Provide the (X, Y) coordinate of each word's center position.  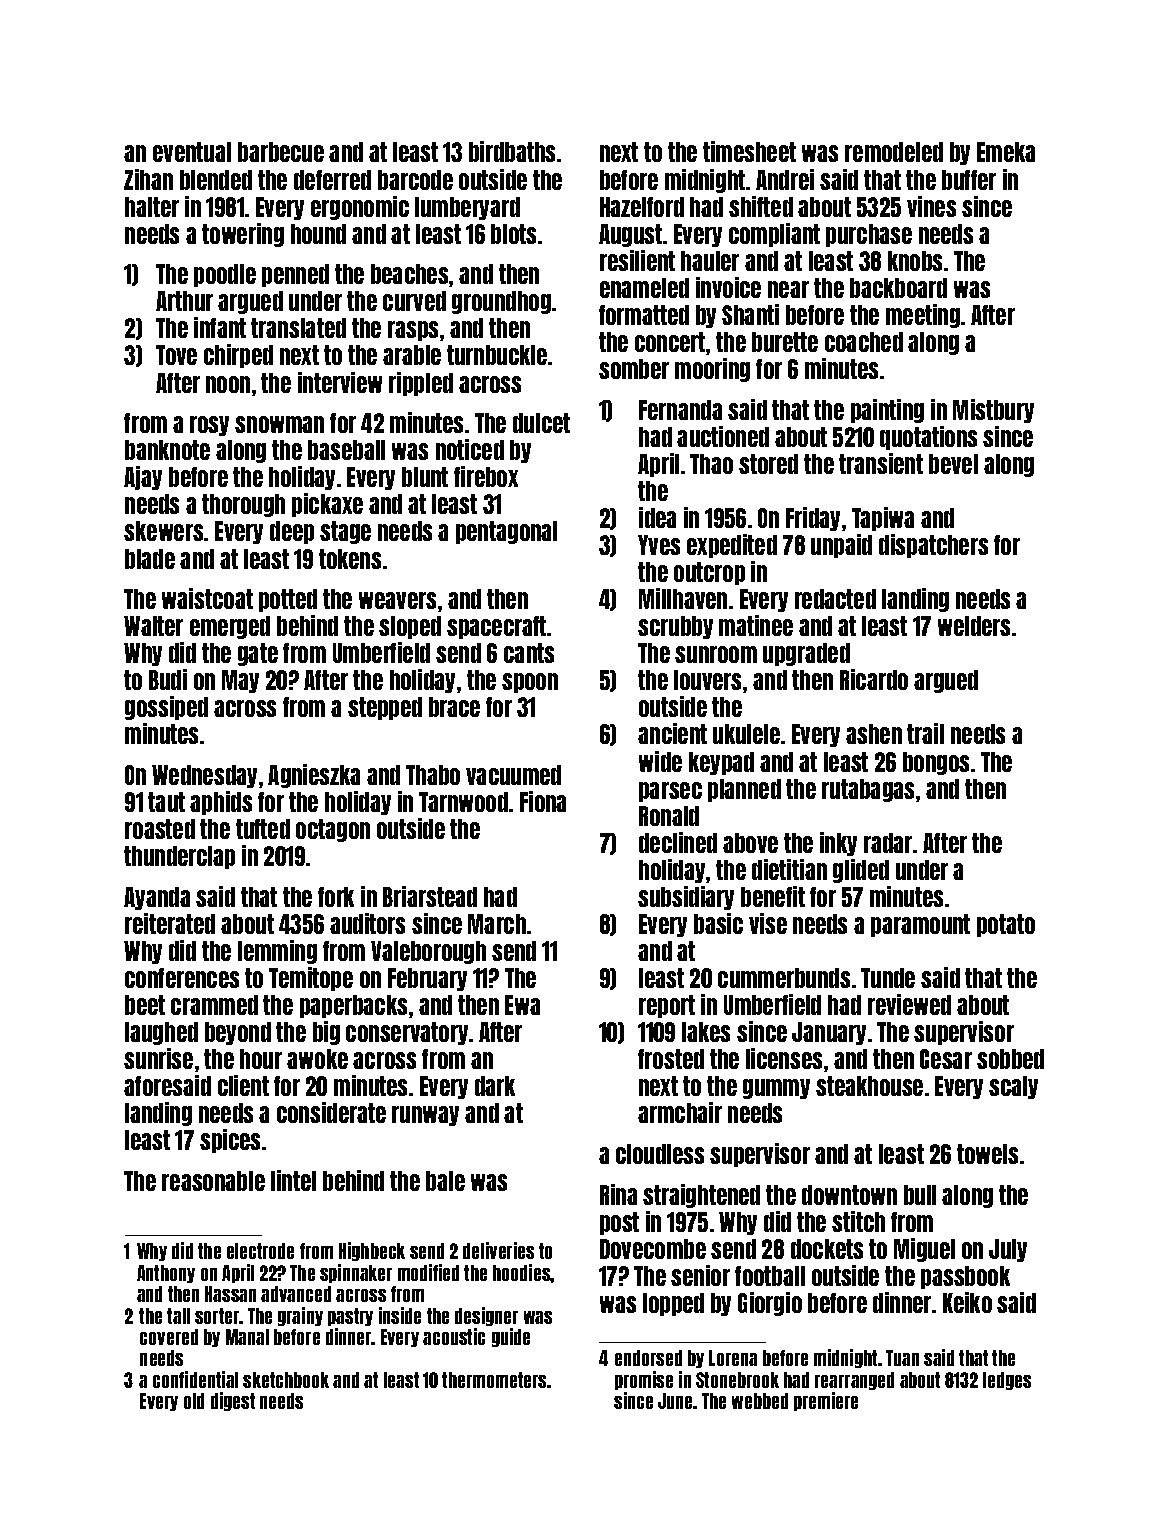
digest (233, 1401)
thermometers (494, 1380)
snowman (279, 424)
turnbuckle (497, 355)
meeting (923, 316)
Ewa (522, 1005)
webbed (760, 1401)
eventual (192, 152)
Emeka (1006, 152)
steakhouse (869, 1086)
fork (336, 897)
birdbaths (512, 151)
